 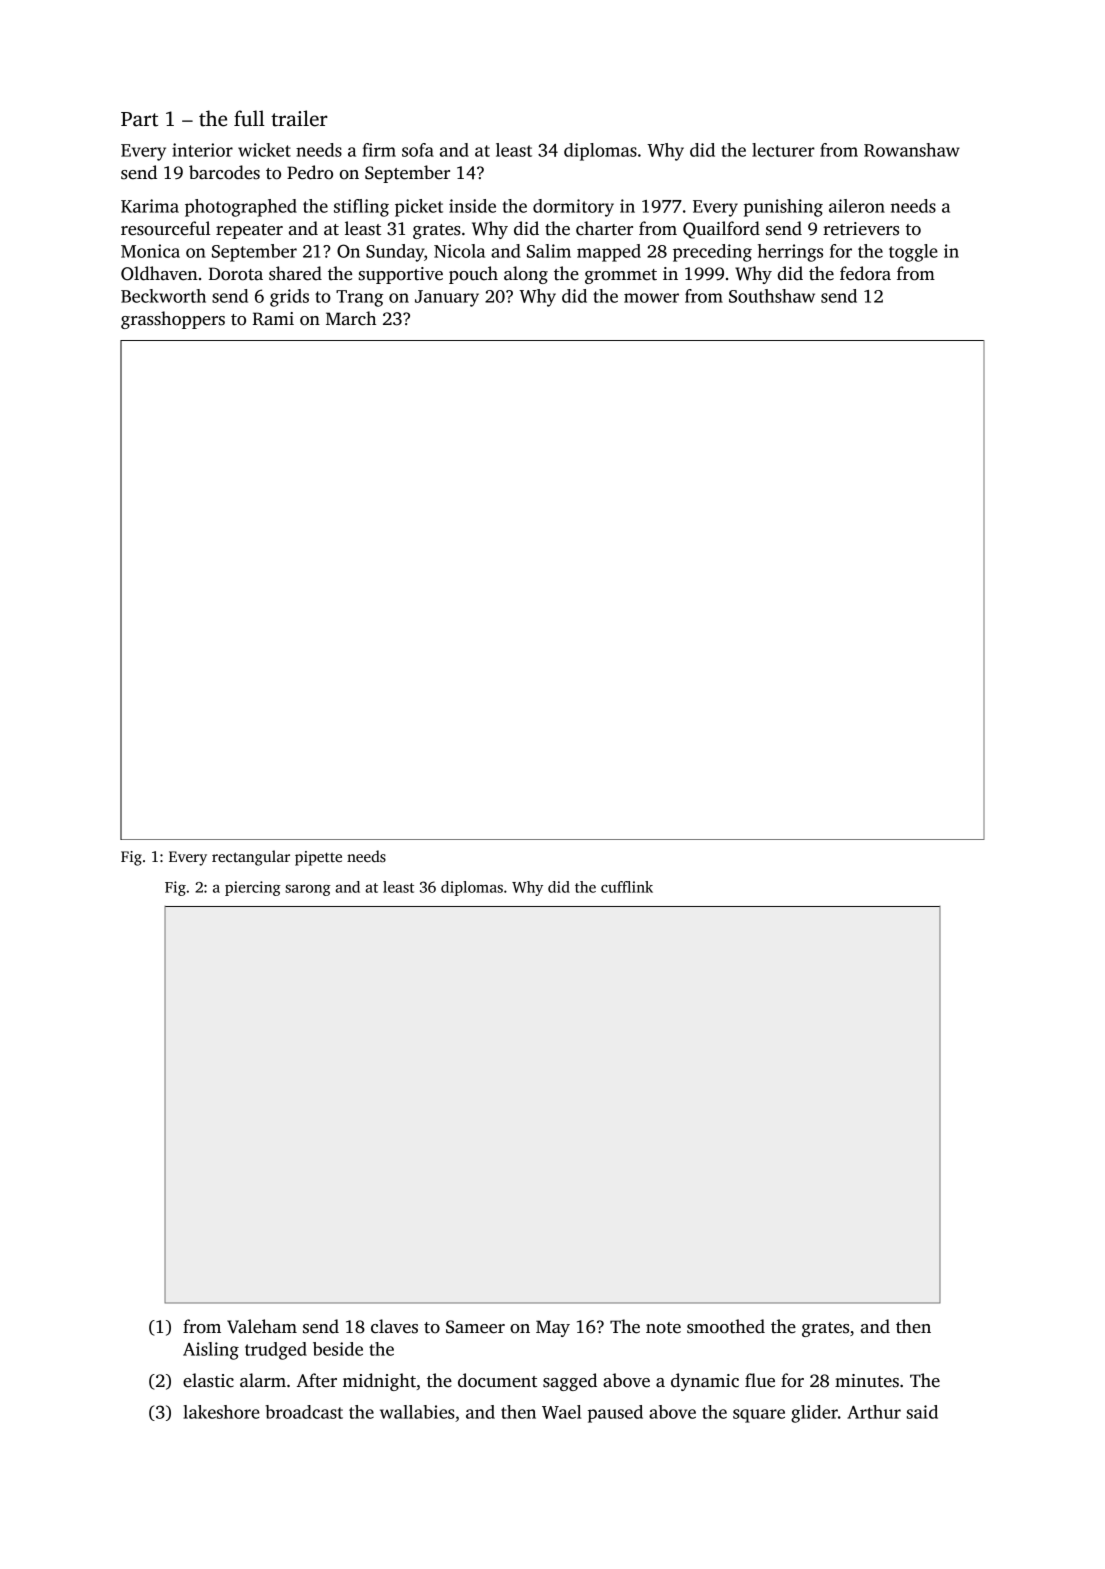 I want to click on full, so click(x=249, y=118).
